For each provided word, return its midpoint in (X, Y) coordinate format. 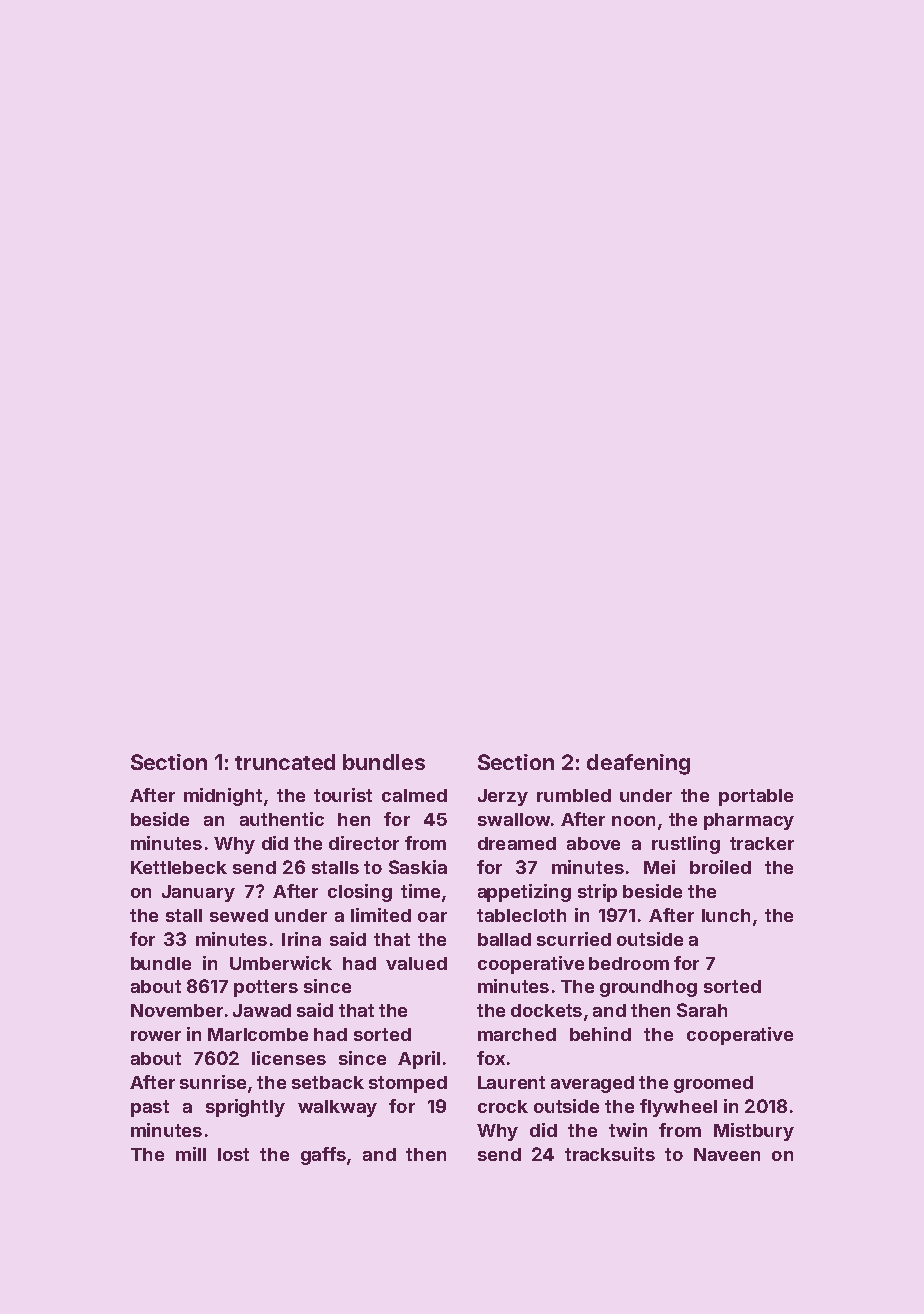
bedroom (629, 963)
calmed (414, 795)
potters (266, 988)
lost (233, 1154)
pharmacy (749, 821)
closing (360, 893)
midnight (223, 797)
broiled (720, 867)
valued (416, 963)
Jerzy (503, 797)
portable (756, 797)
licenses (289, 1058)
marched (517, 1034)
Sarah (702, 1010)
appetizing (524, 893)
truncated (285, 762)
